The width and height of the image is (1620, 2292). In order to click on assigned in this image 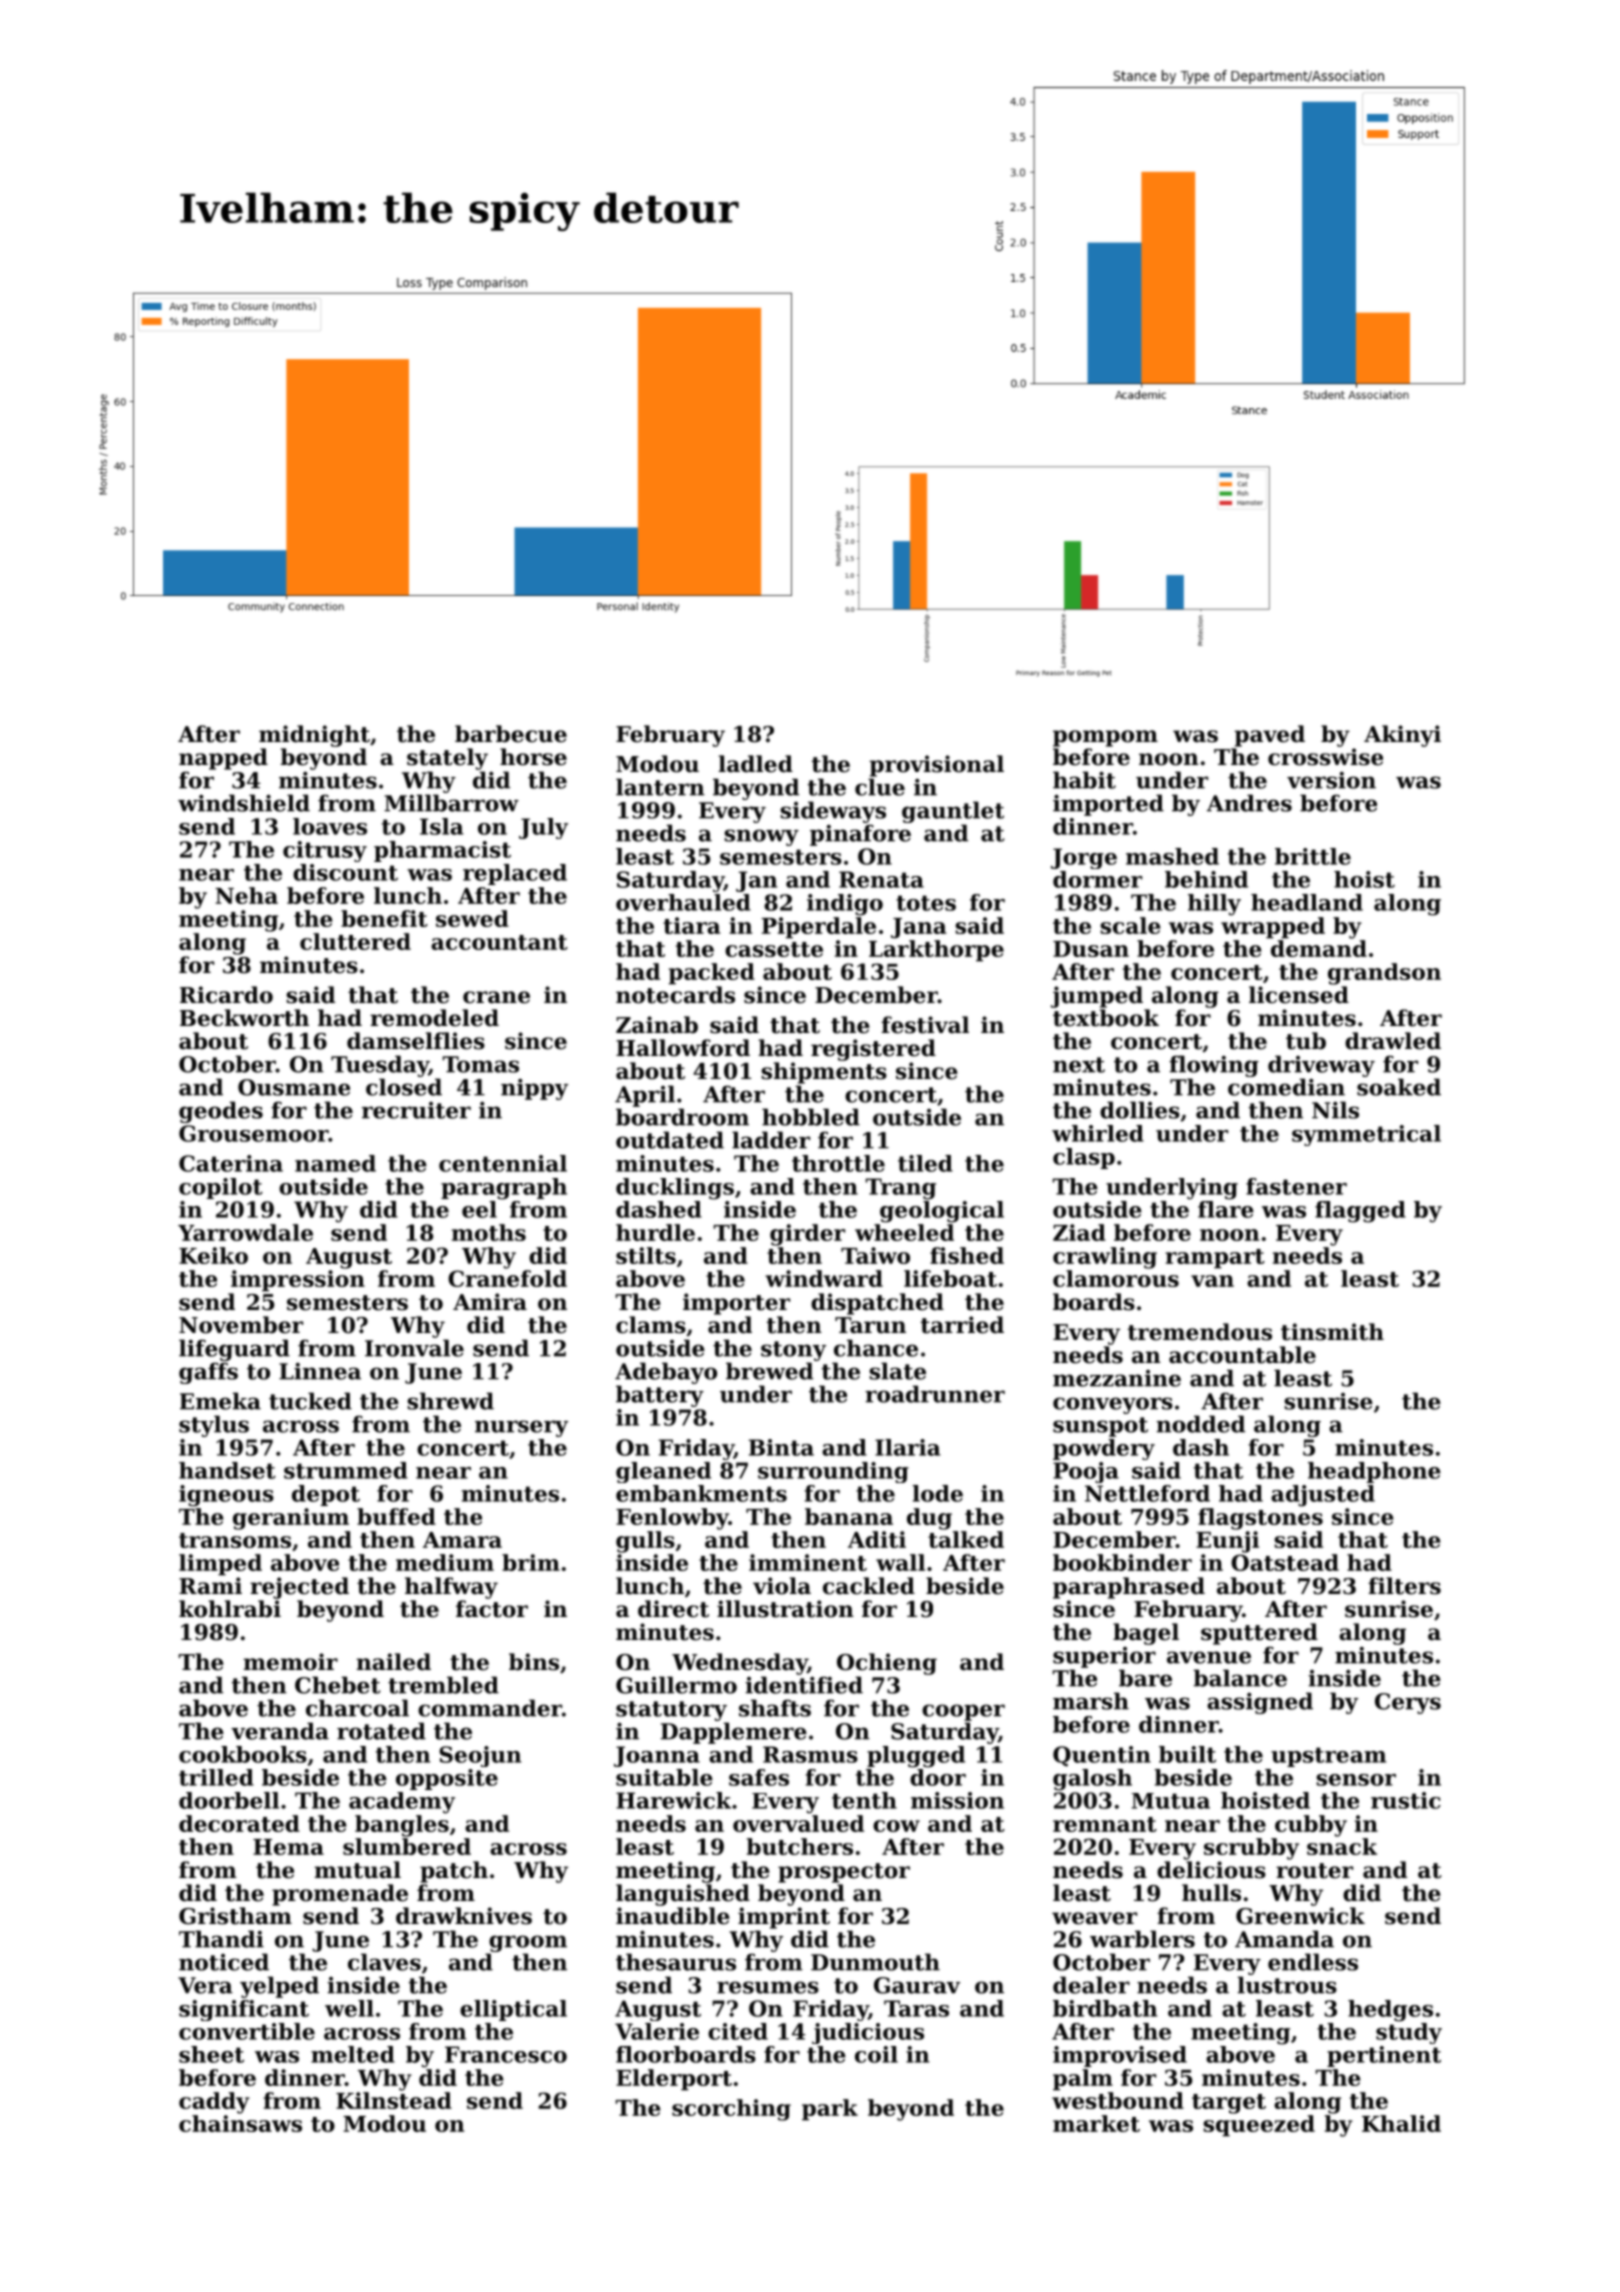, I will do `click(1260, 1703)`.
